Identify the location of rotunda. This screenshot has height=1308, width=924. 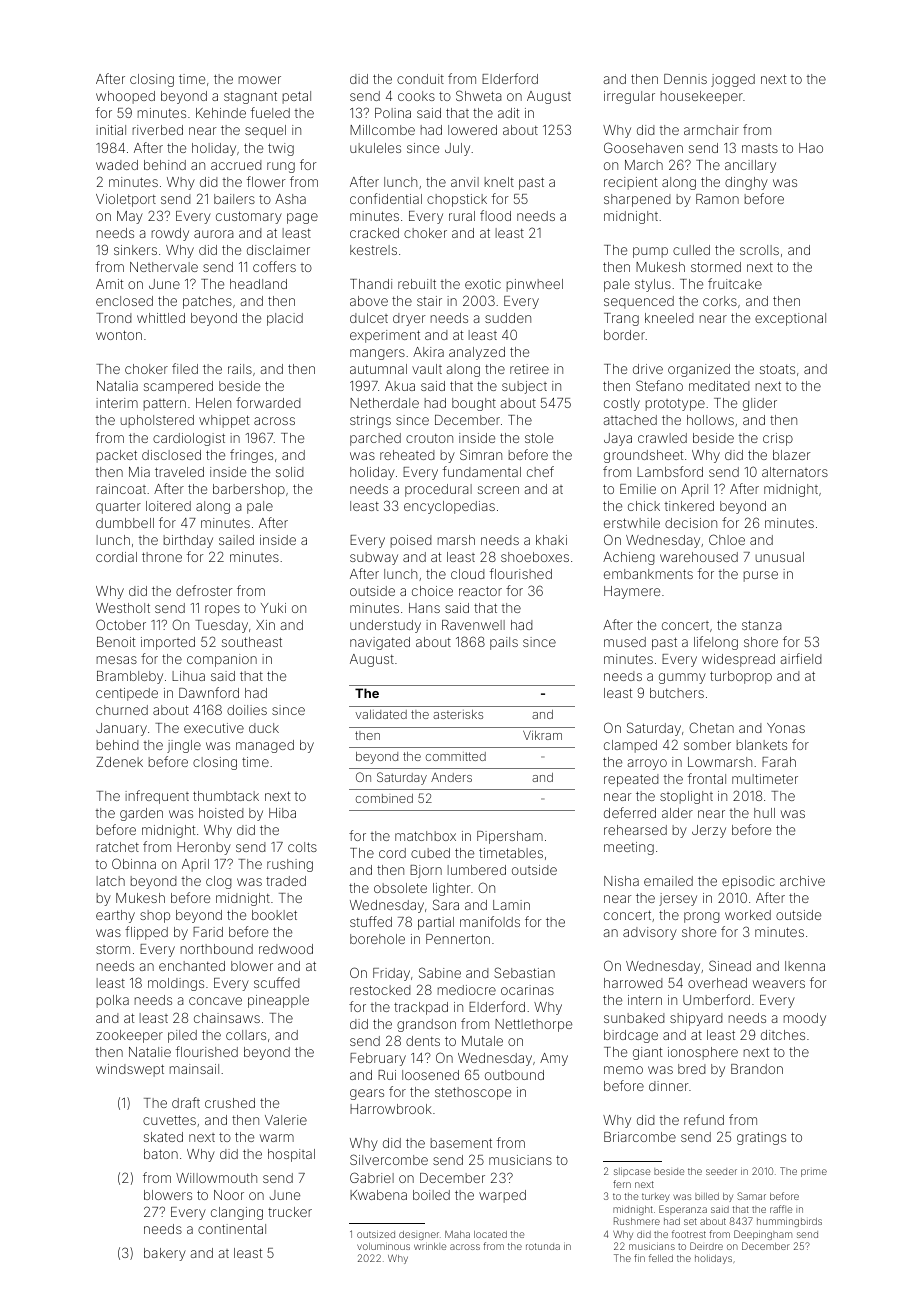
(543, 1246).
